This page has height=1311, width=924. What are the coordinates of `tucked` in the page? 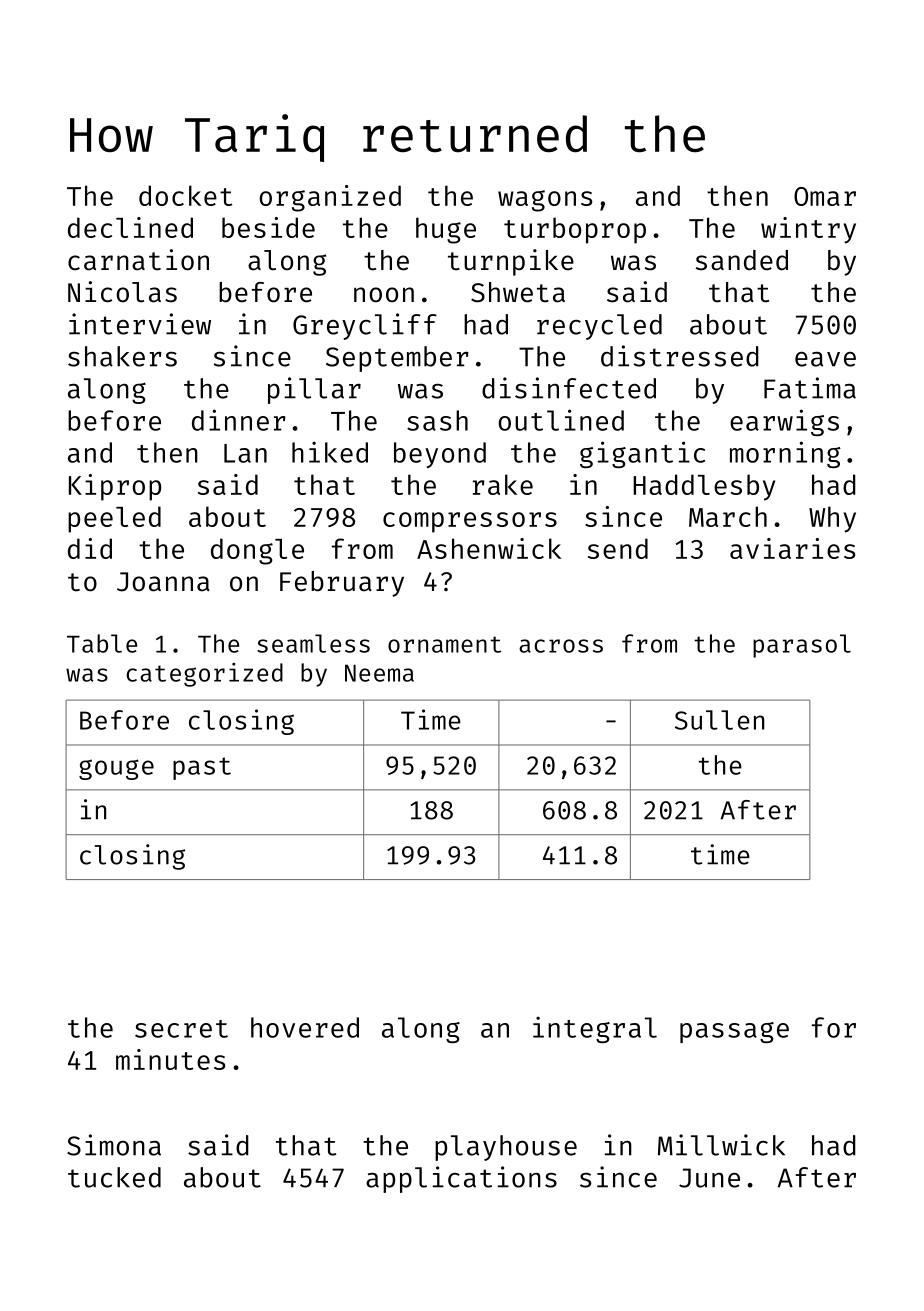 It's located at (114, 1177).
